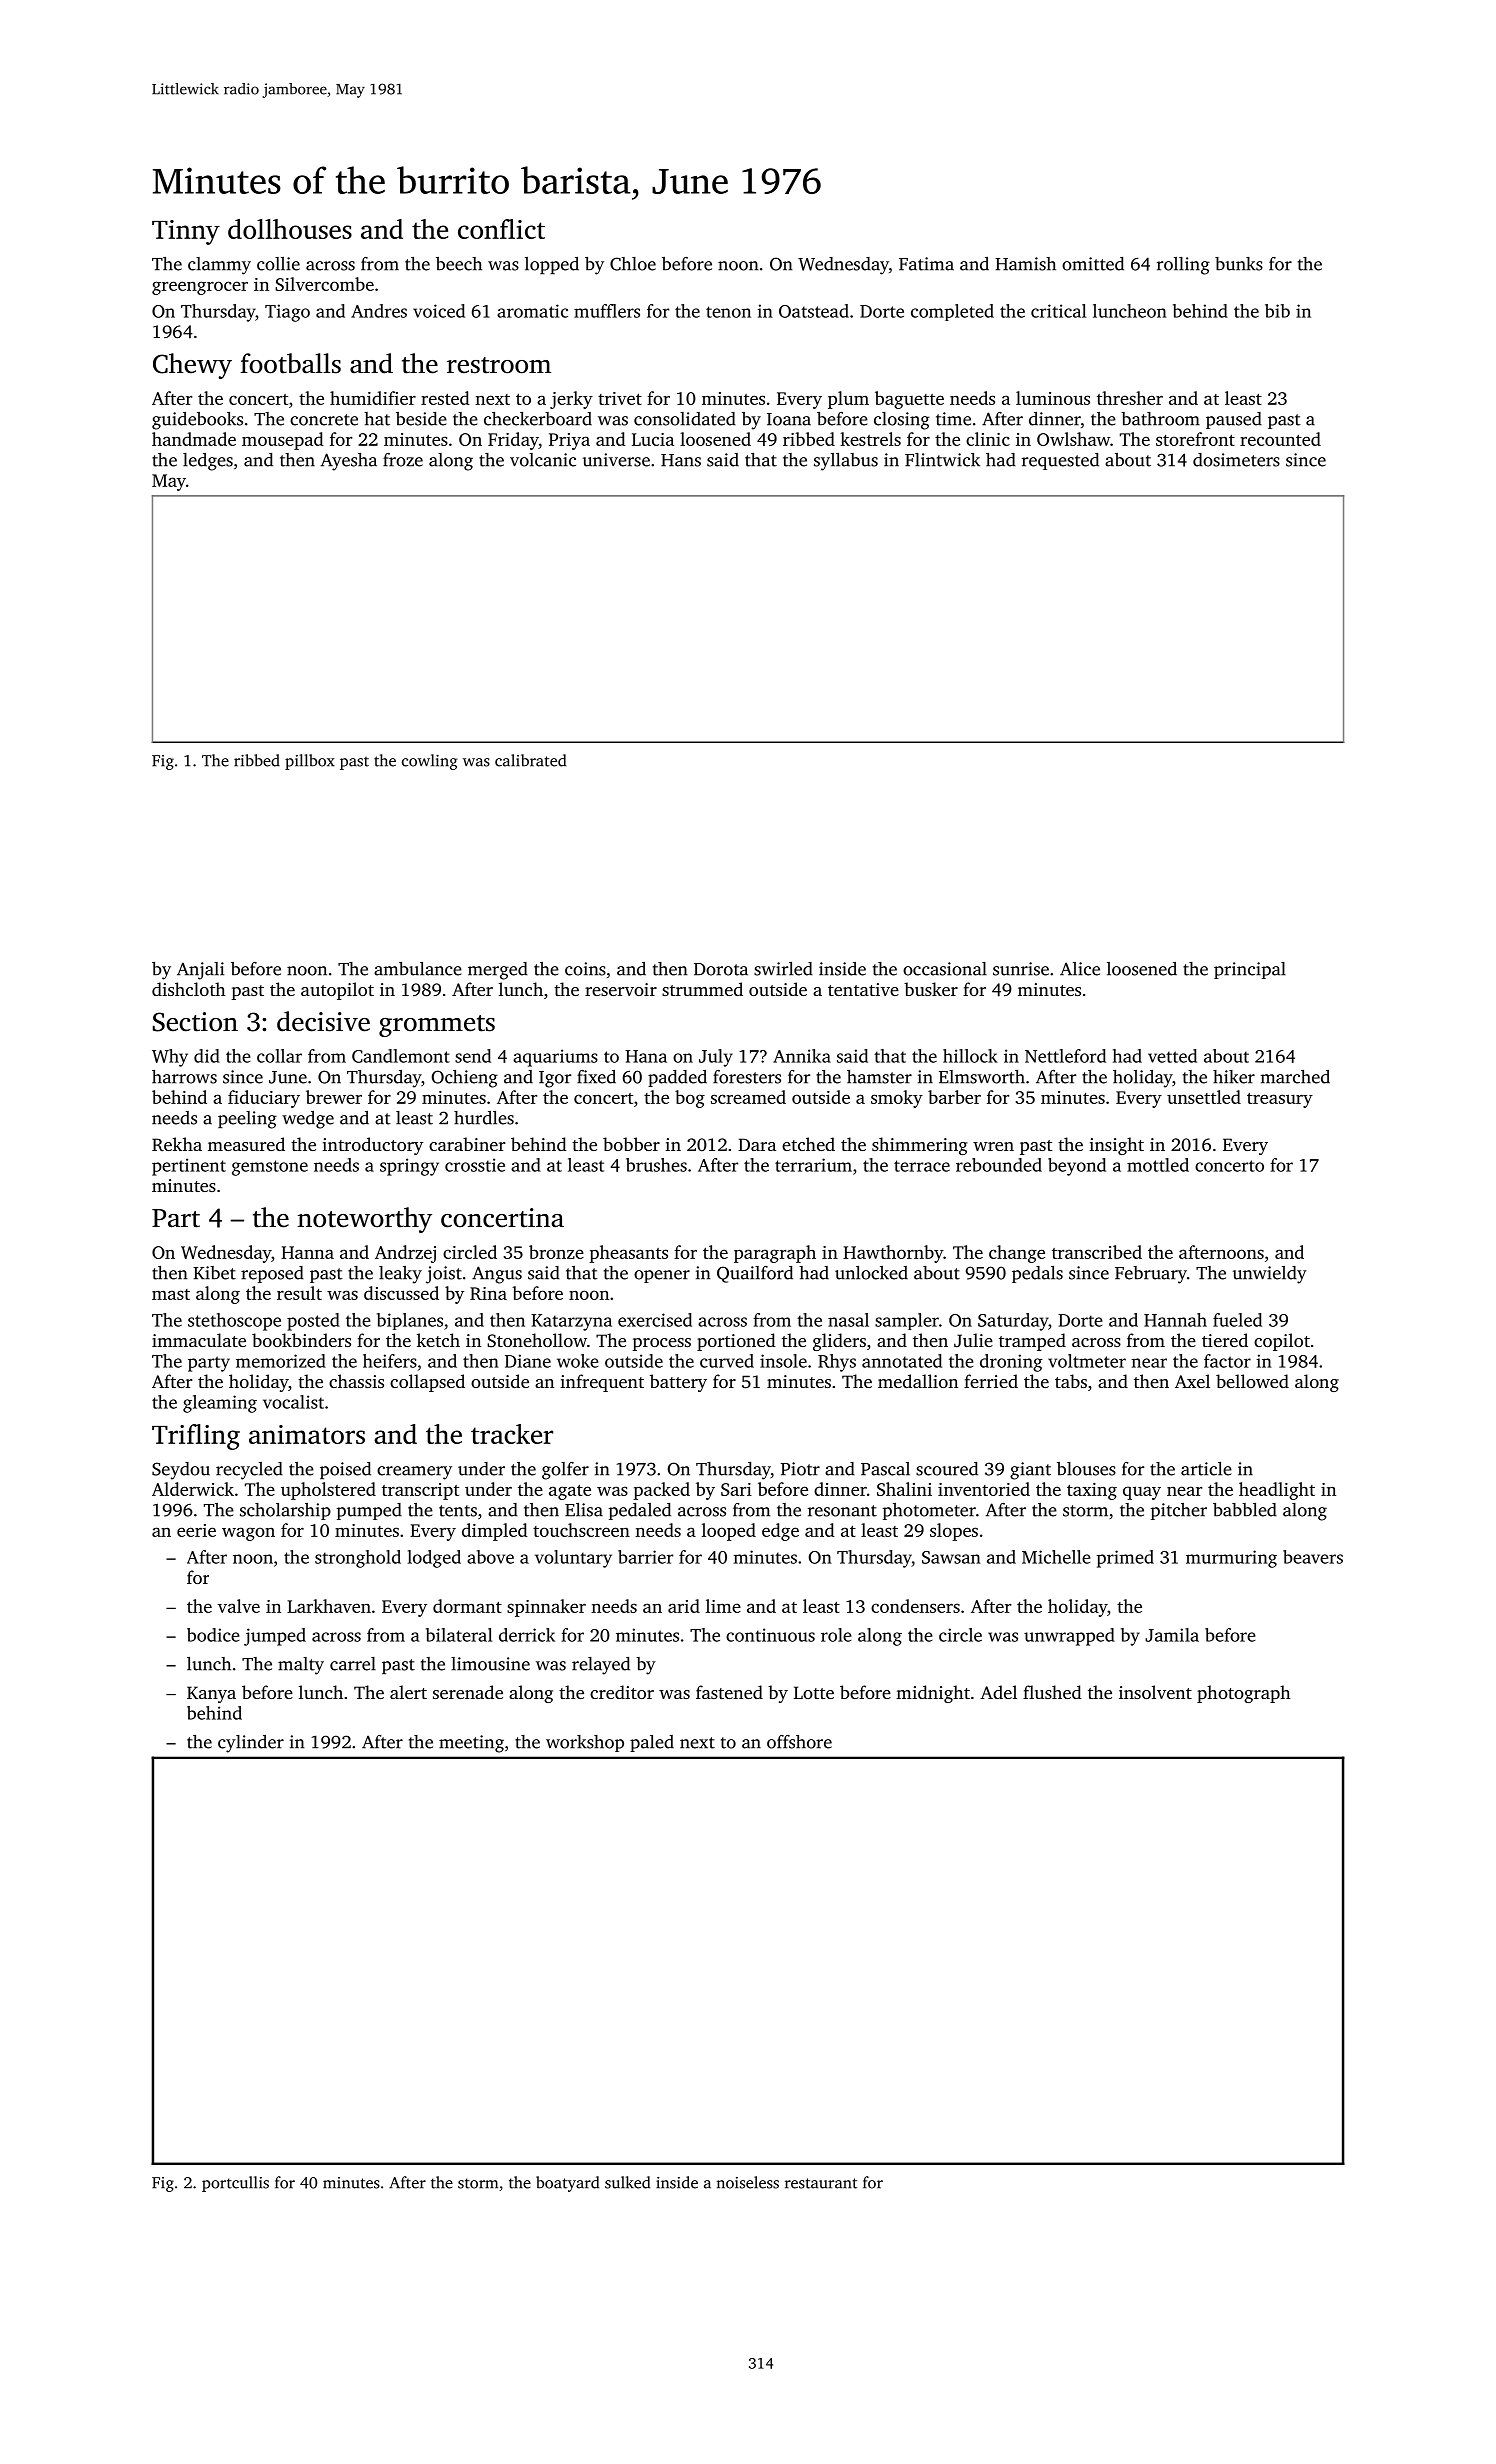 The height and width of the document is (2464, 1496). Describe the element at coordinates (195, 1022) in the document. I see `Section` at that location.
